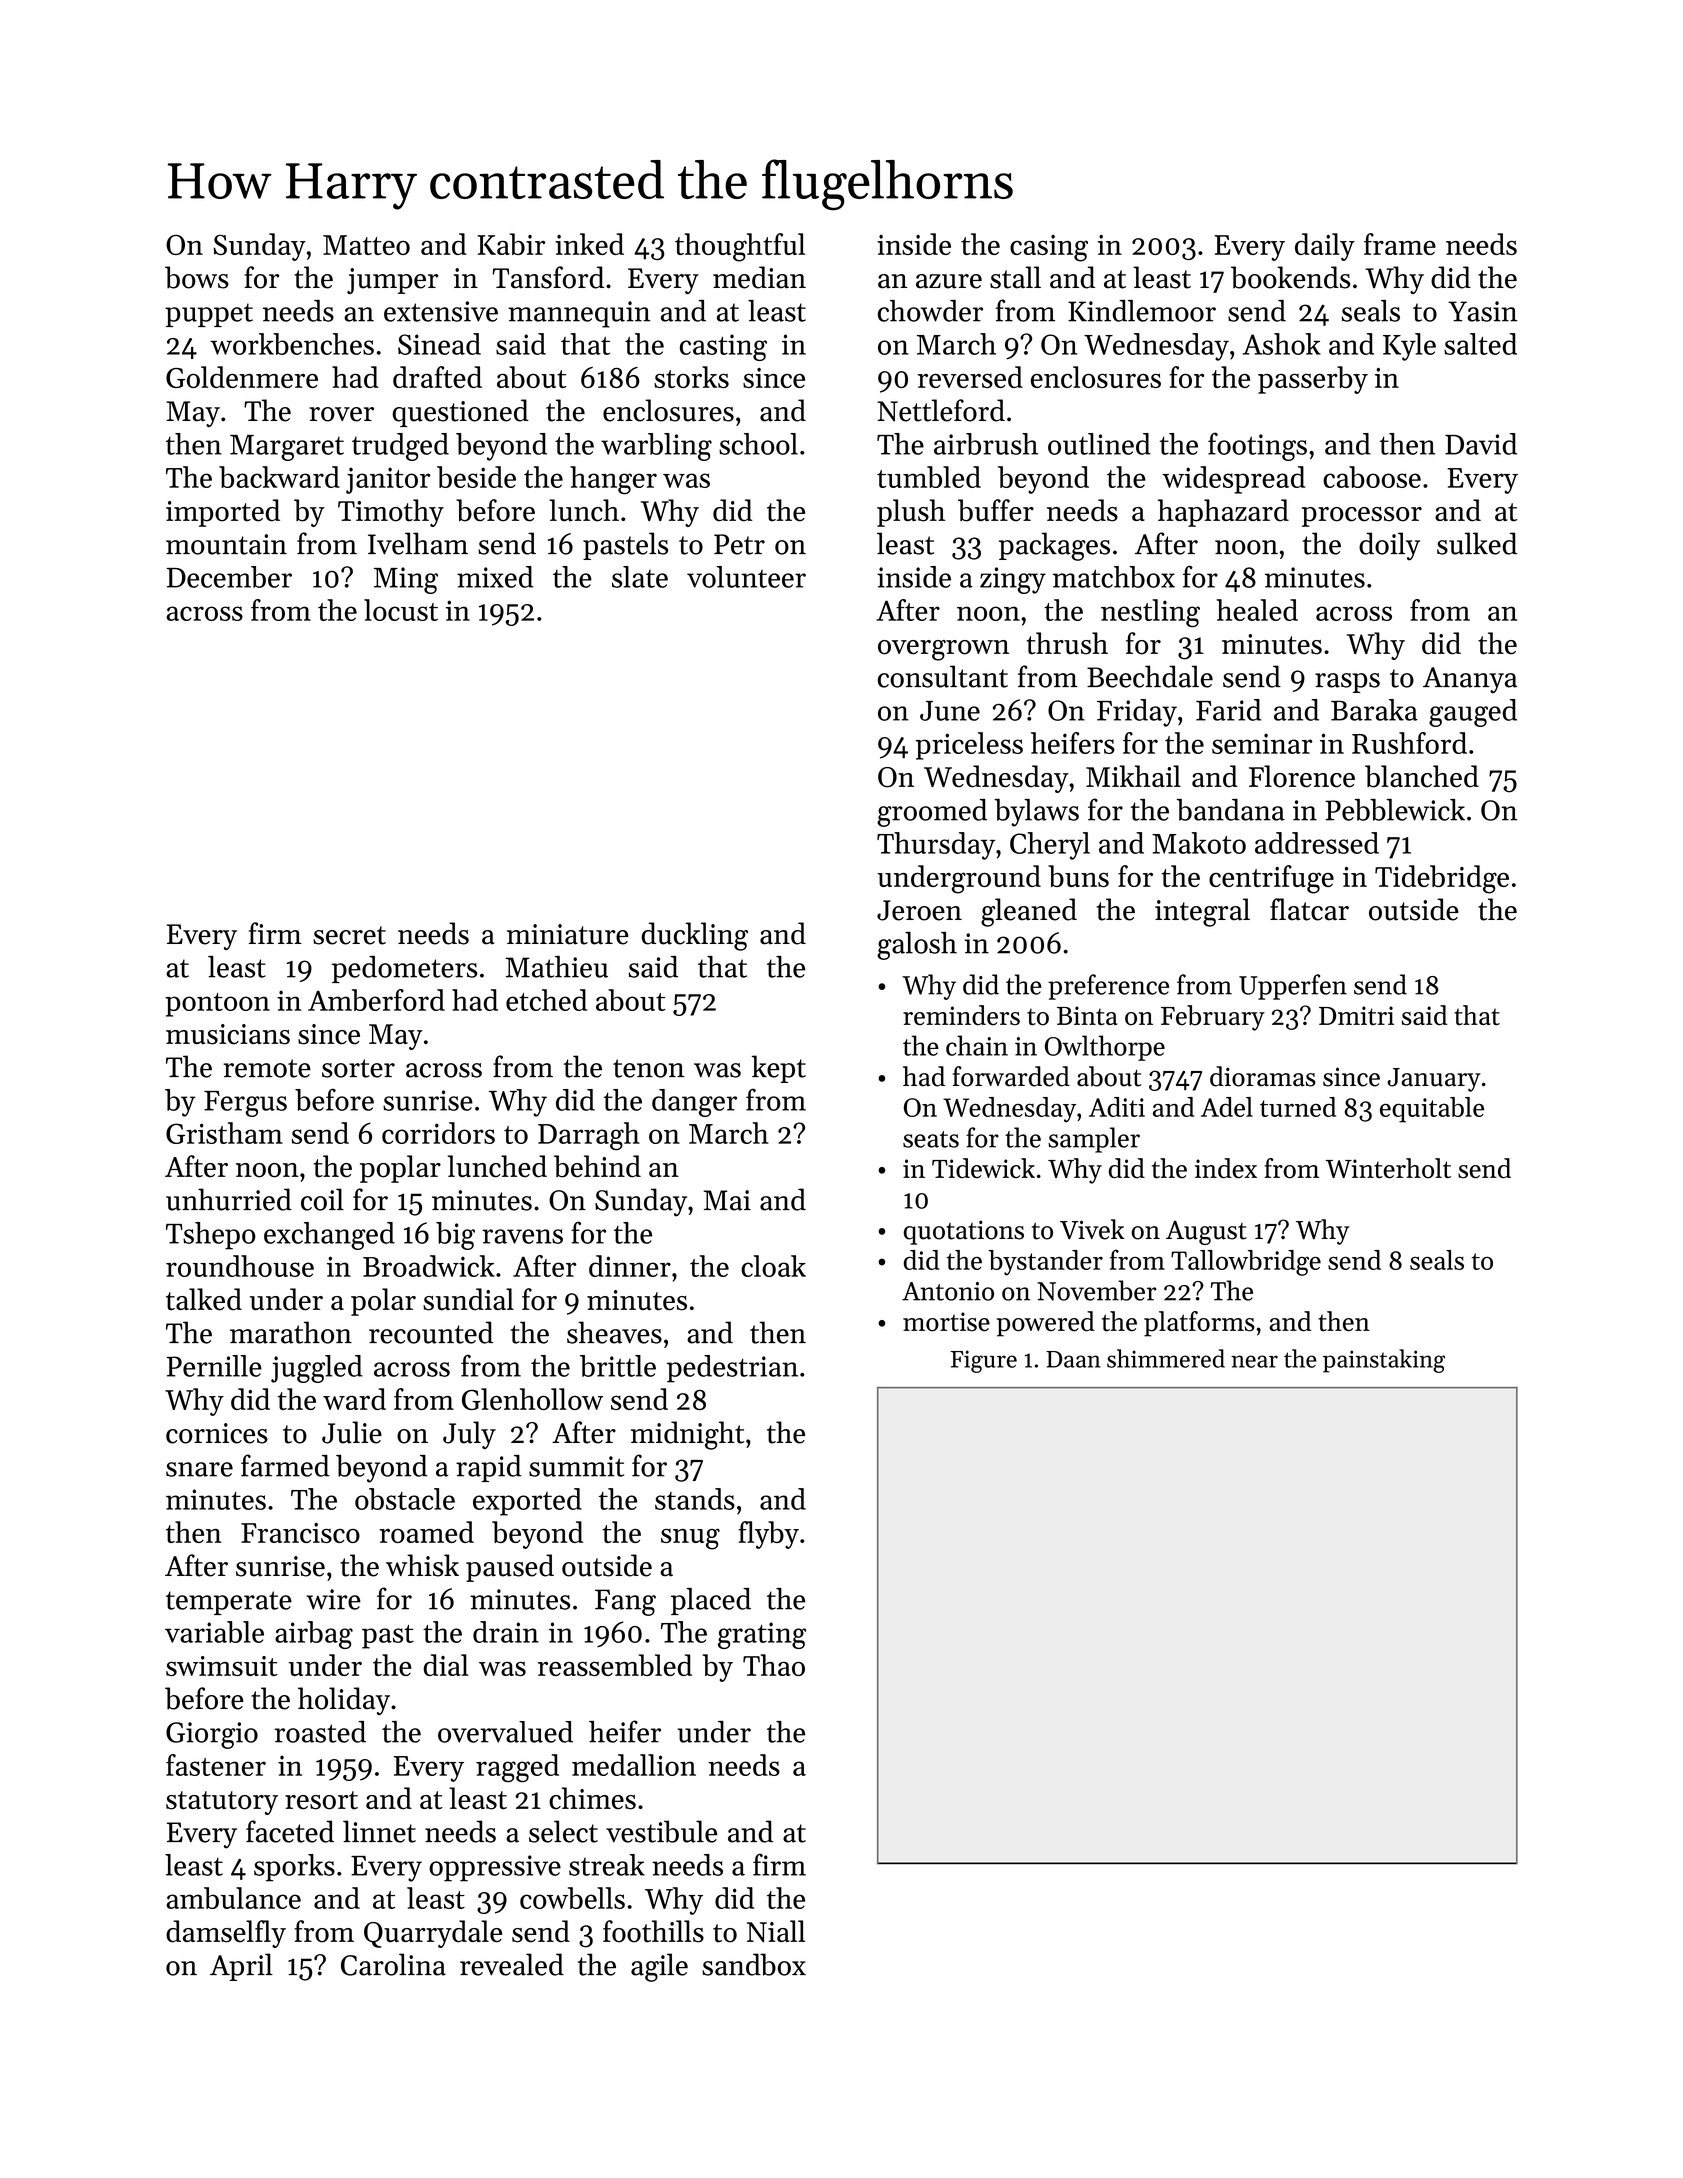  I want to click on Fergus, so click(245, 1104).
